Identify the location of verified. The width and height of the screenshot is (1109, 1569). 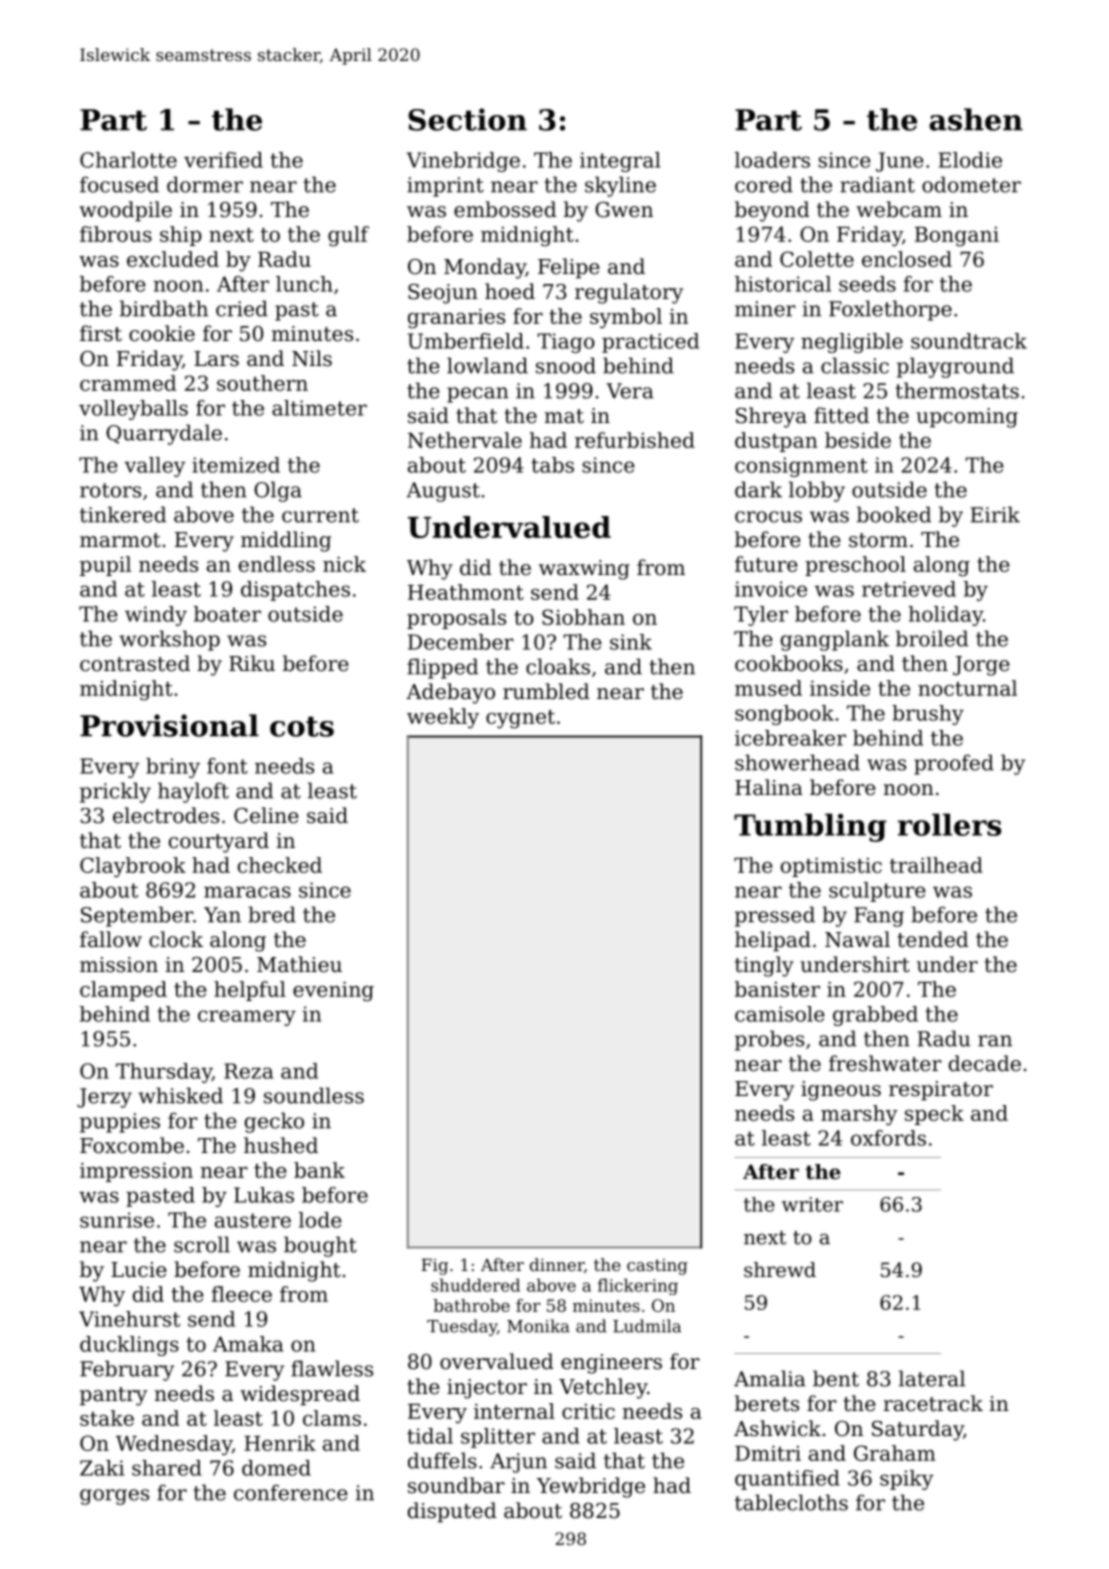
(223, 160).
